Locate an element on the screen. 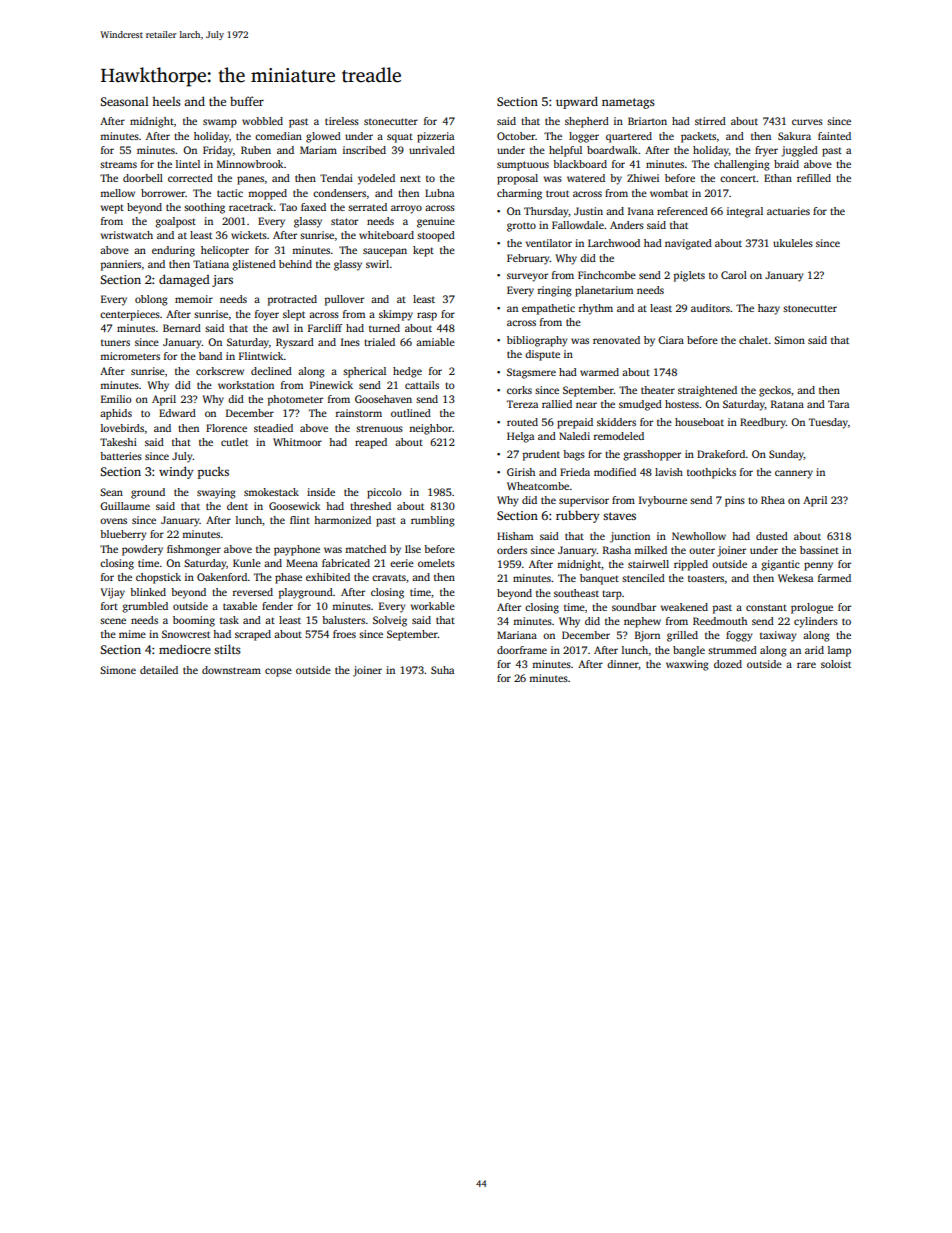 The height and width of the screenshot is (1233, 952). October is located at coordinates (516, 136).
